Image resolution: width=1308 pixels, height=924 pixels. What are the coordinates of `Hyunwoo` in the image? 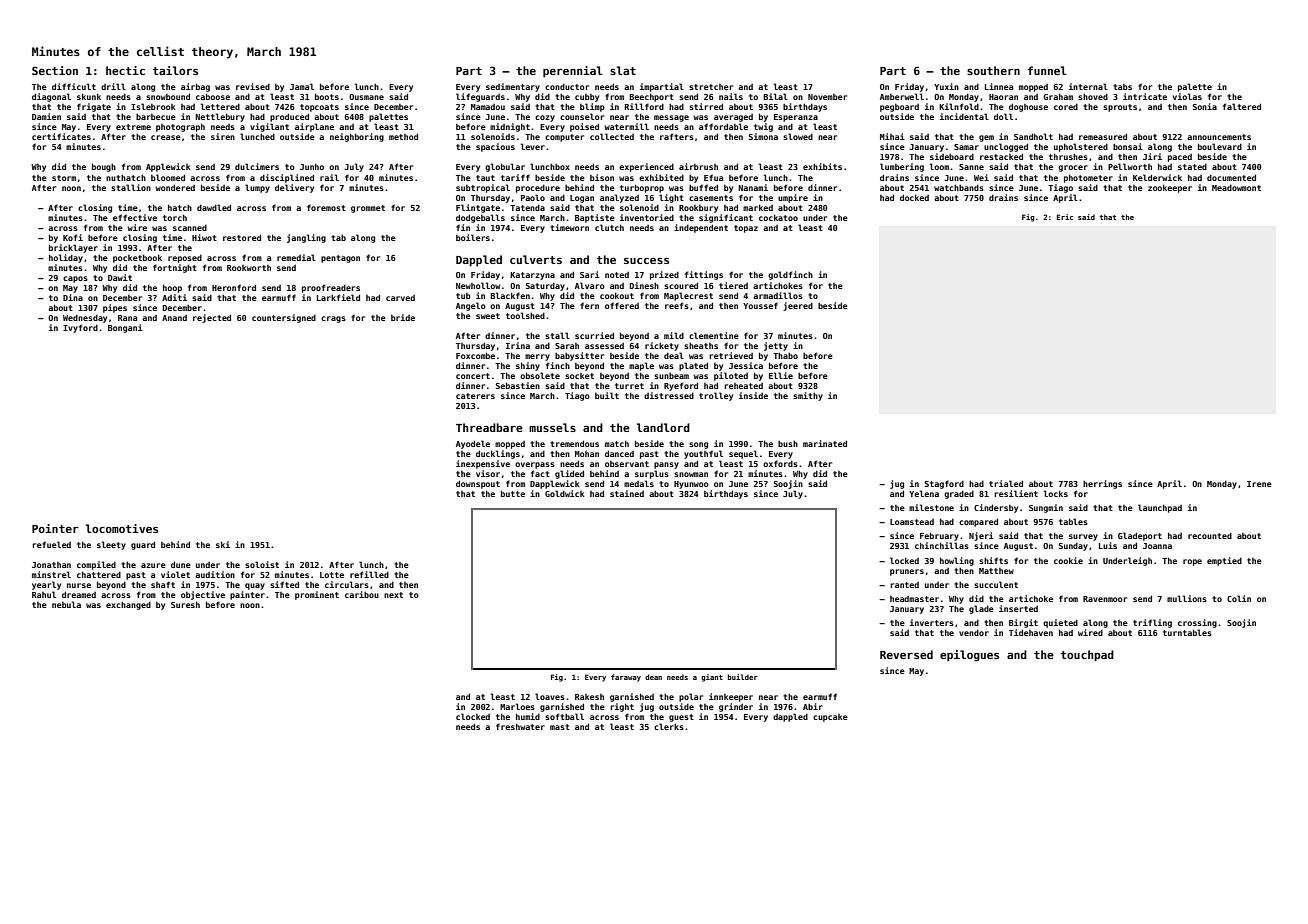 It's located at (691, 485).
